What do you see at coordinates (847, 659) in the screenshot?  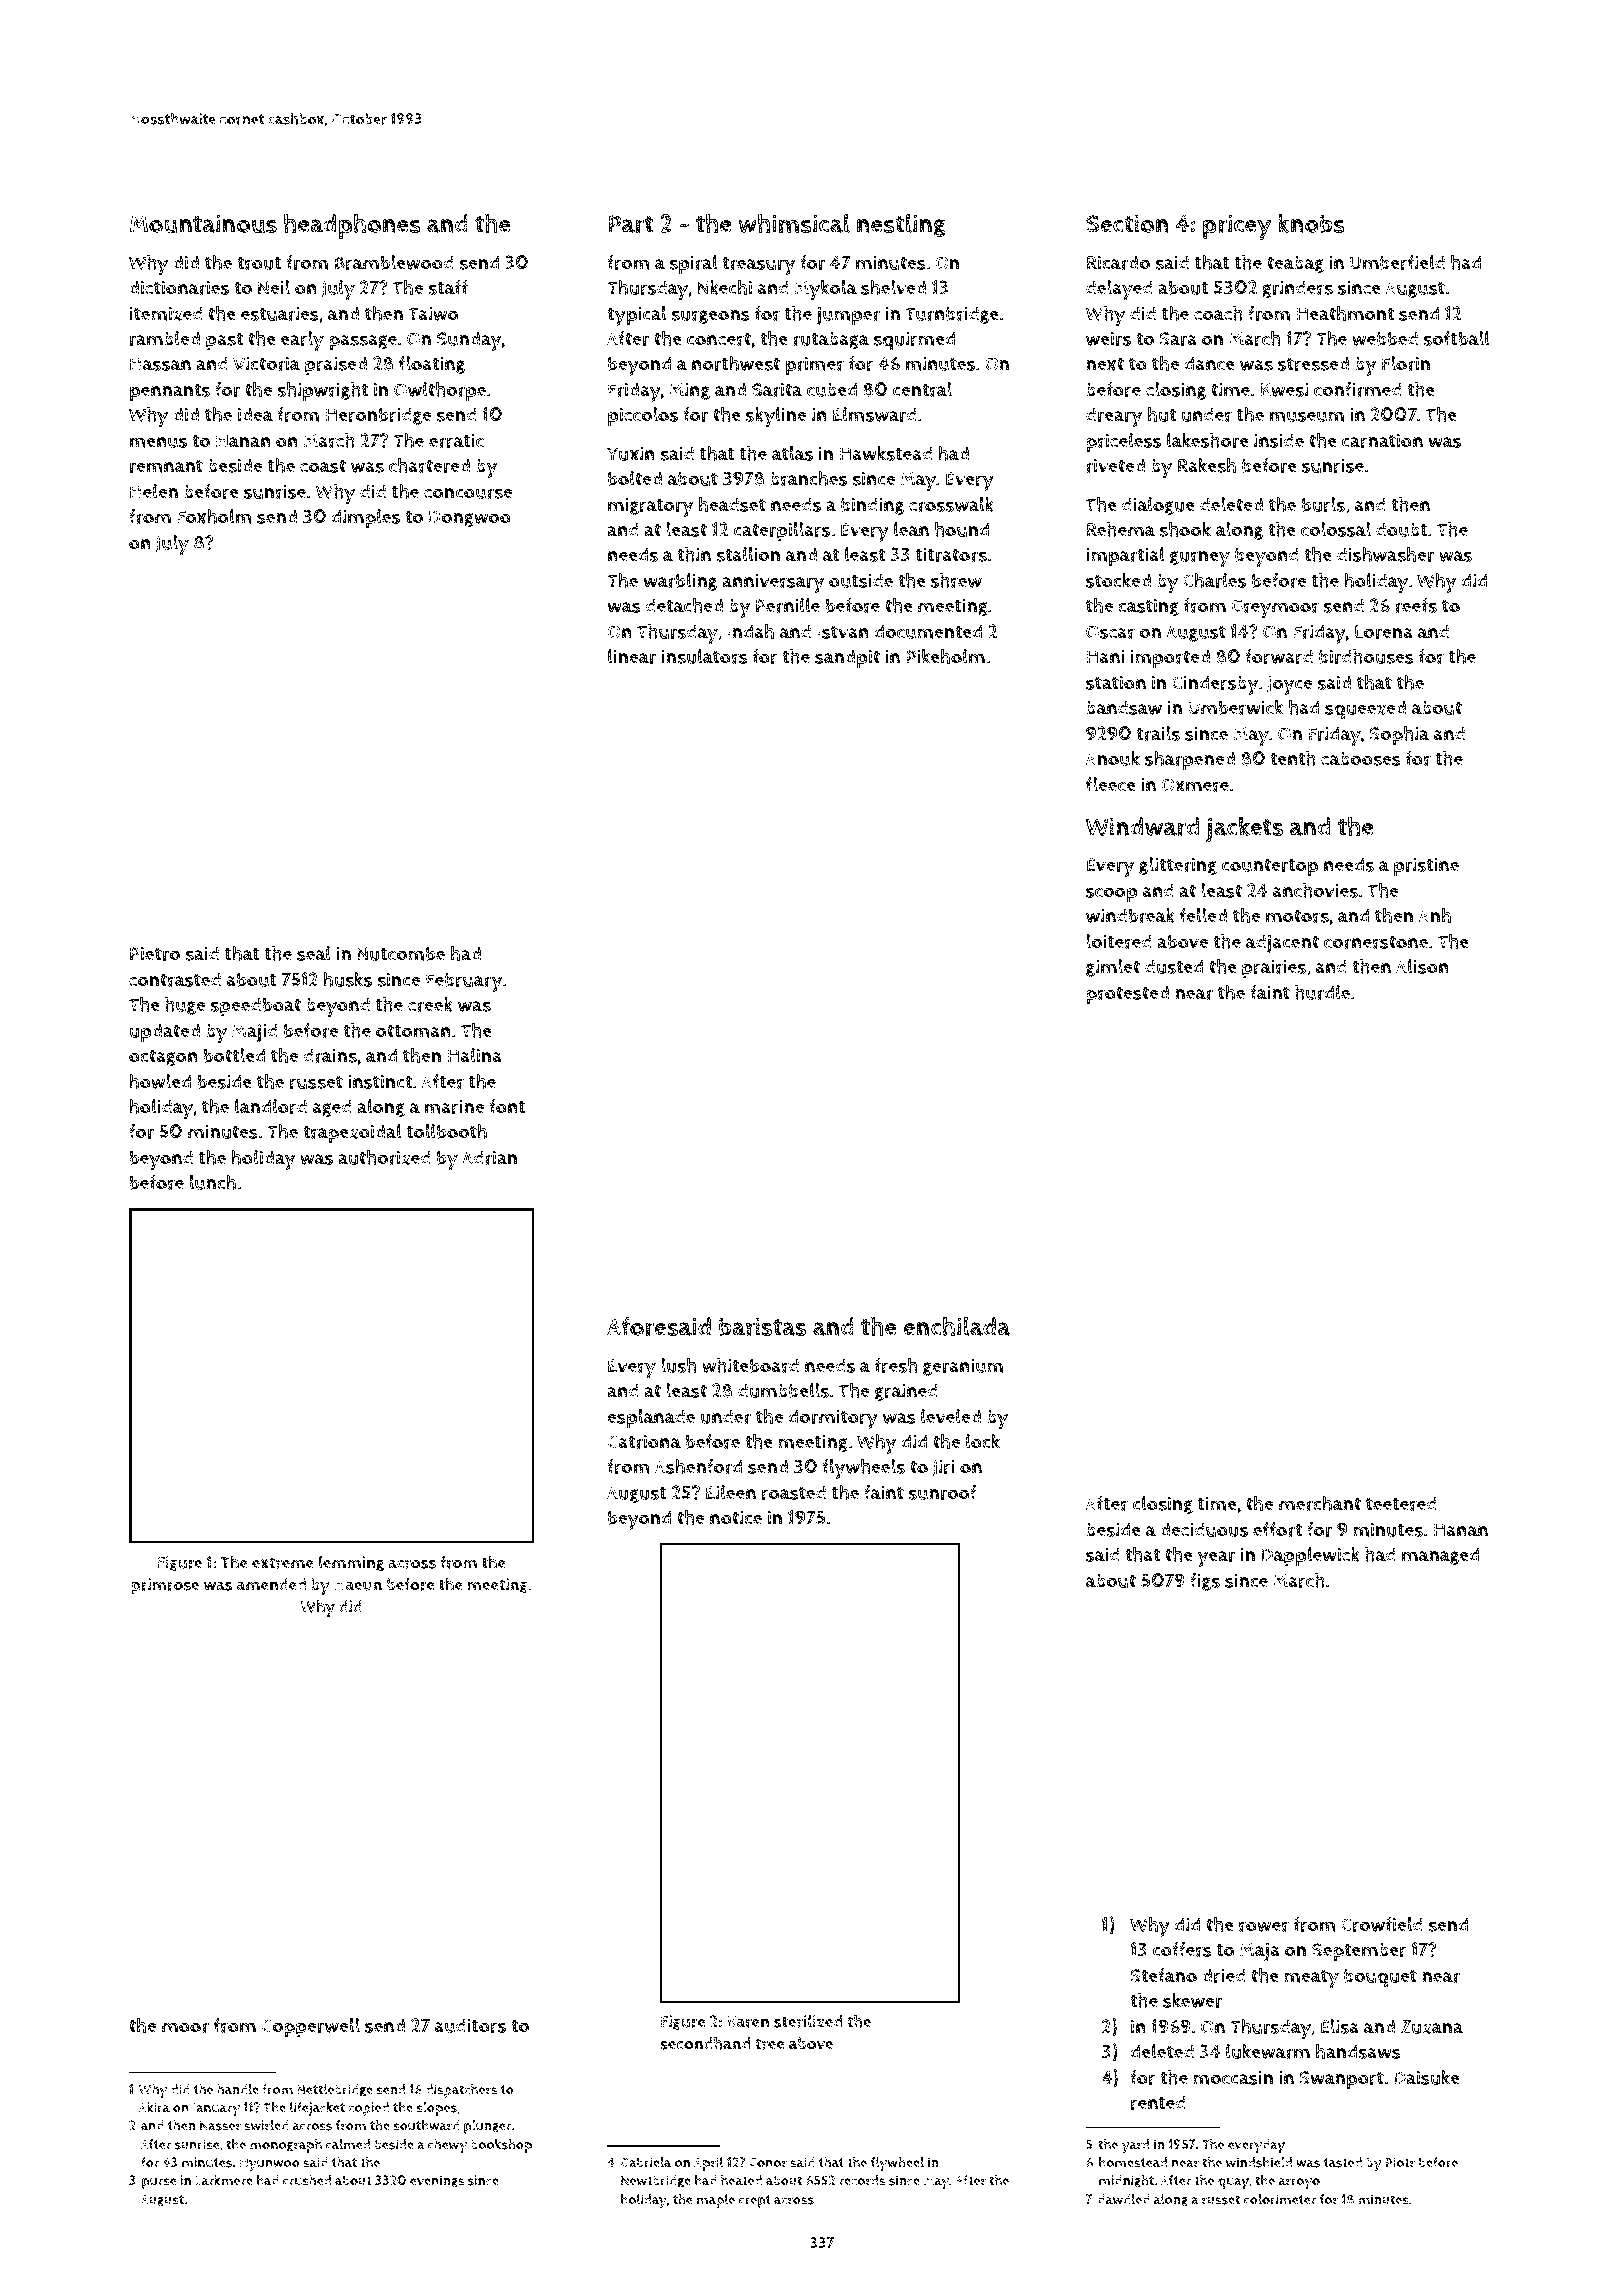 I see `sandpit` at bounding box center [847, 659].
